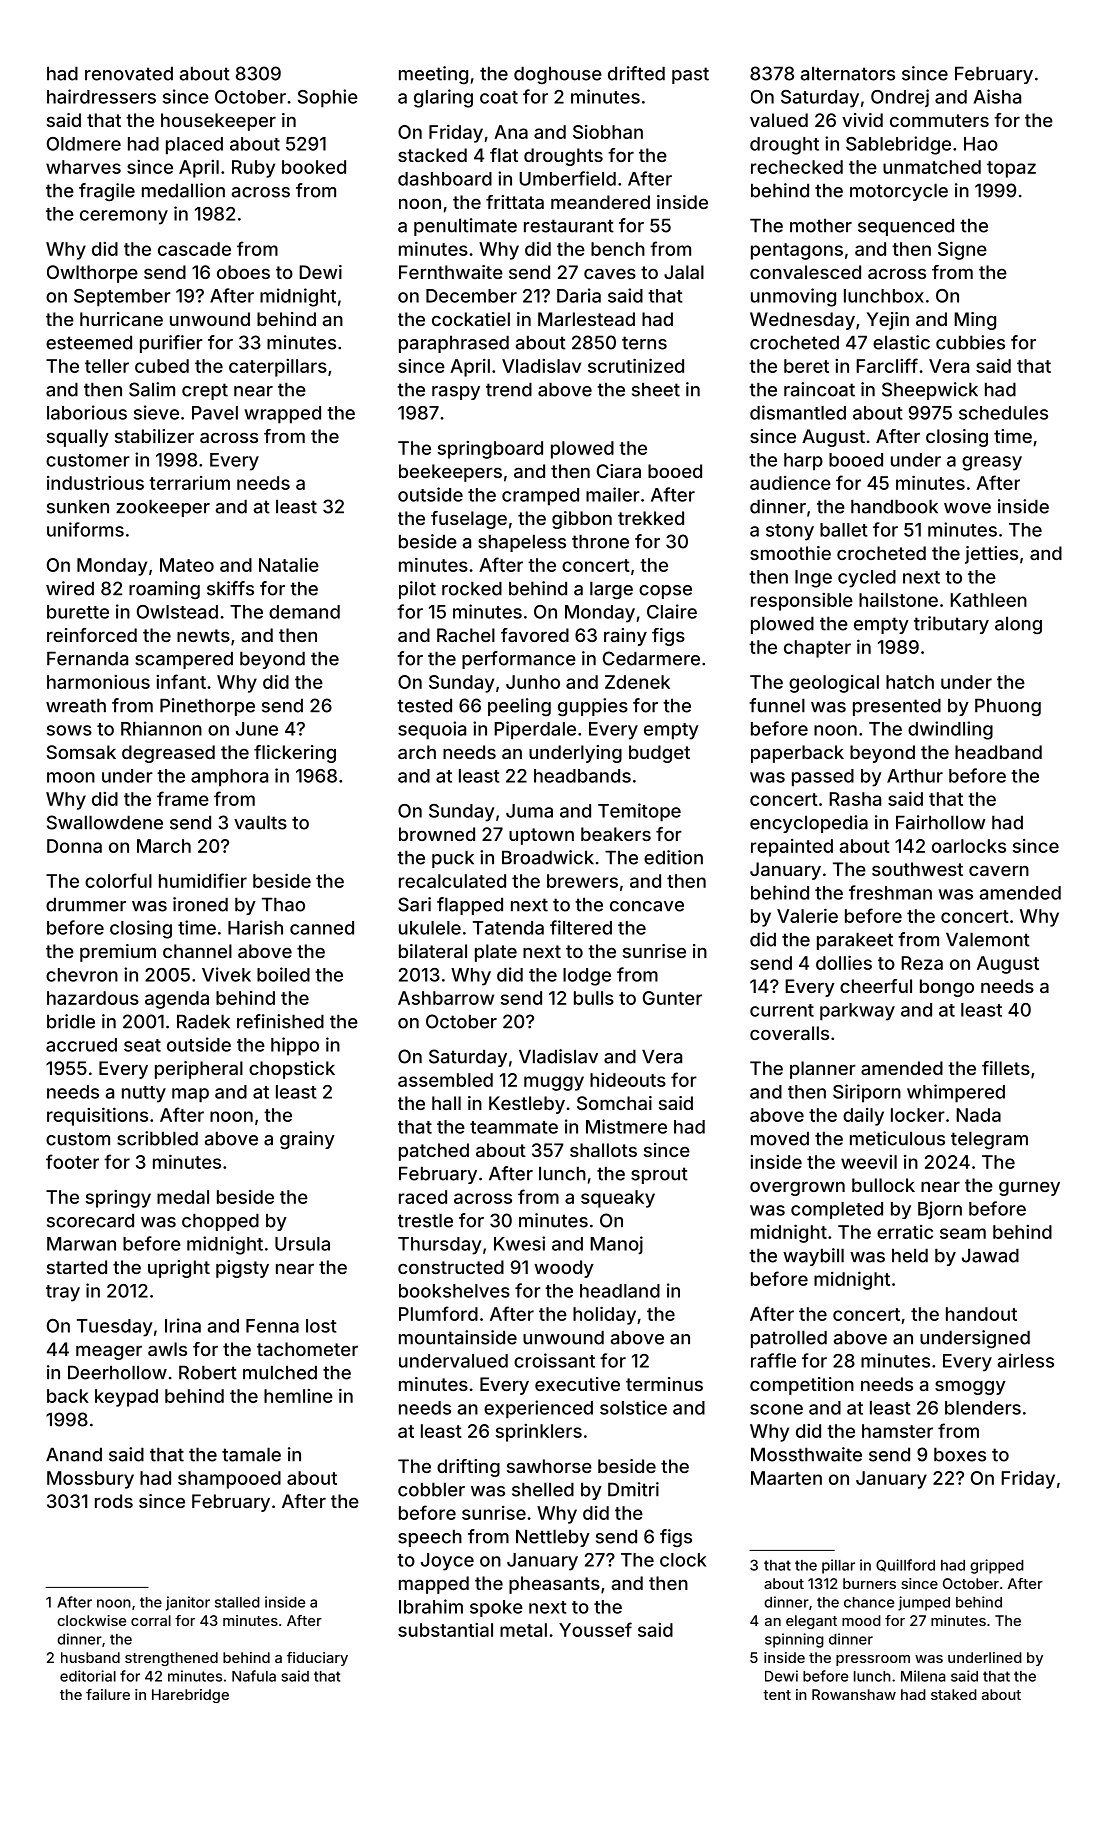 Image resolution: width=1109 pixels, height=1827 pixels. What do you see at coordinates (665, 592) in the document?
I see `copse` at bounding box center [665, 592].
